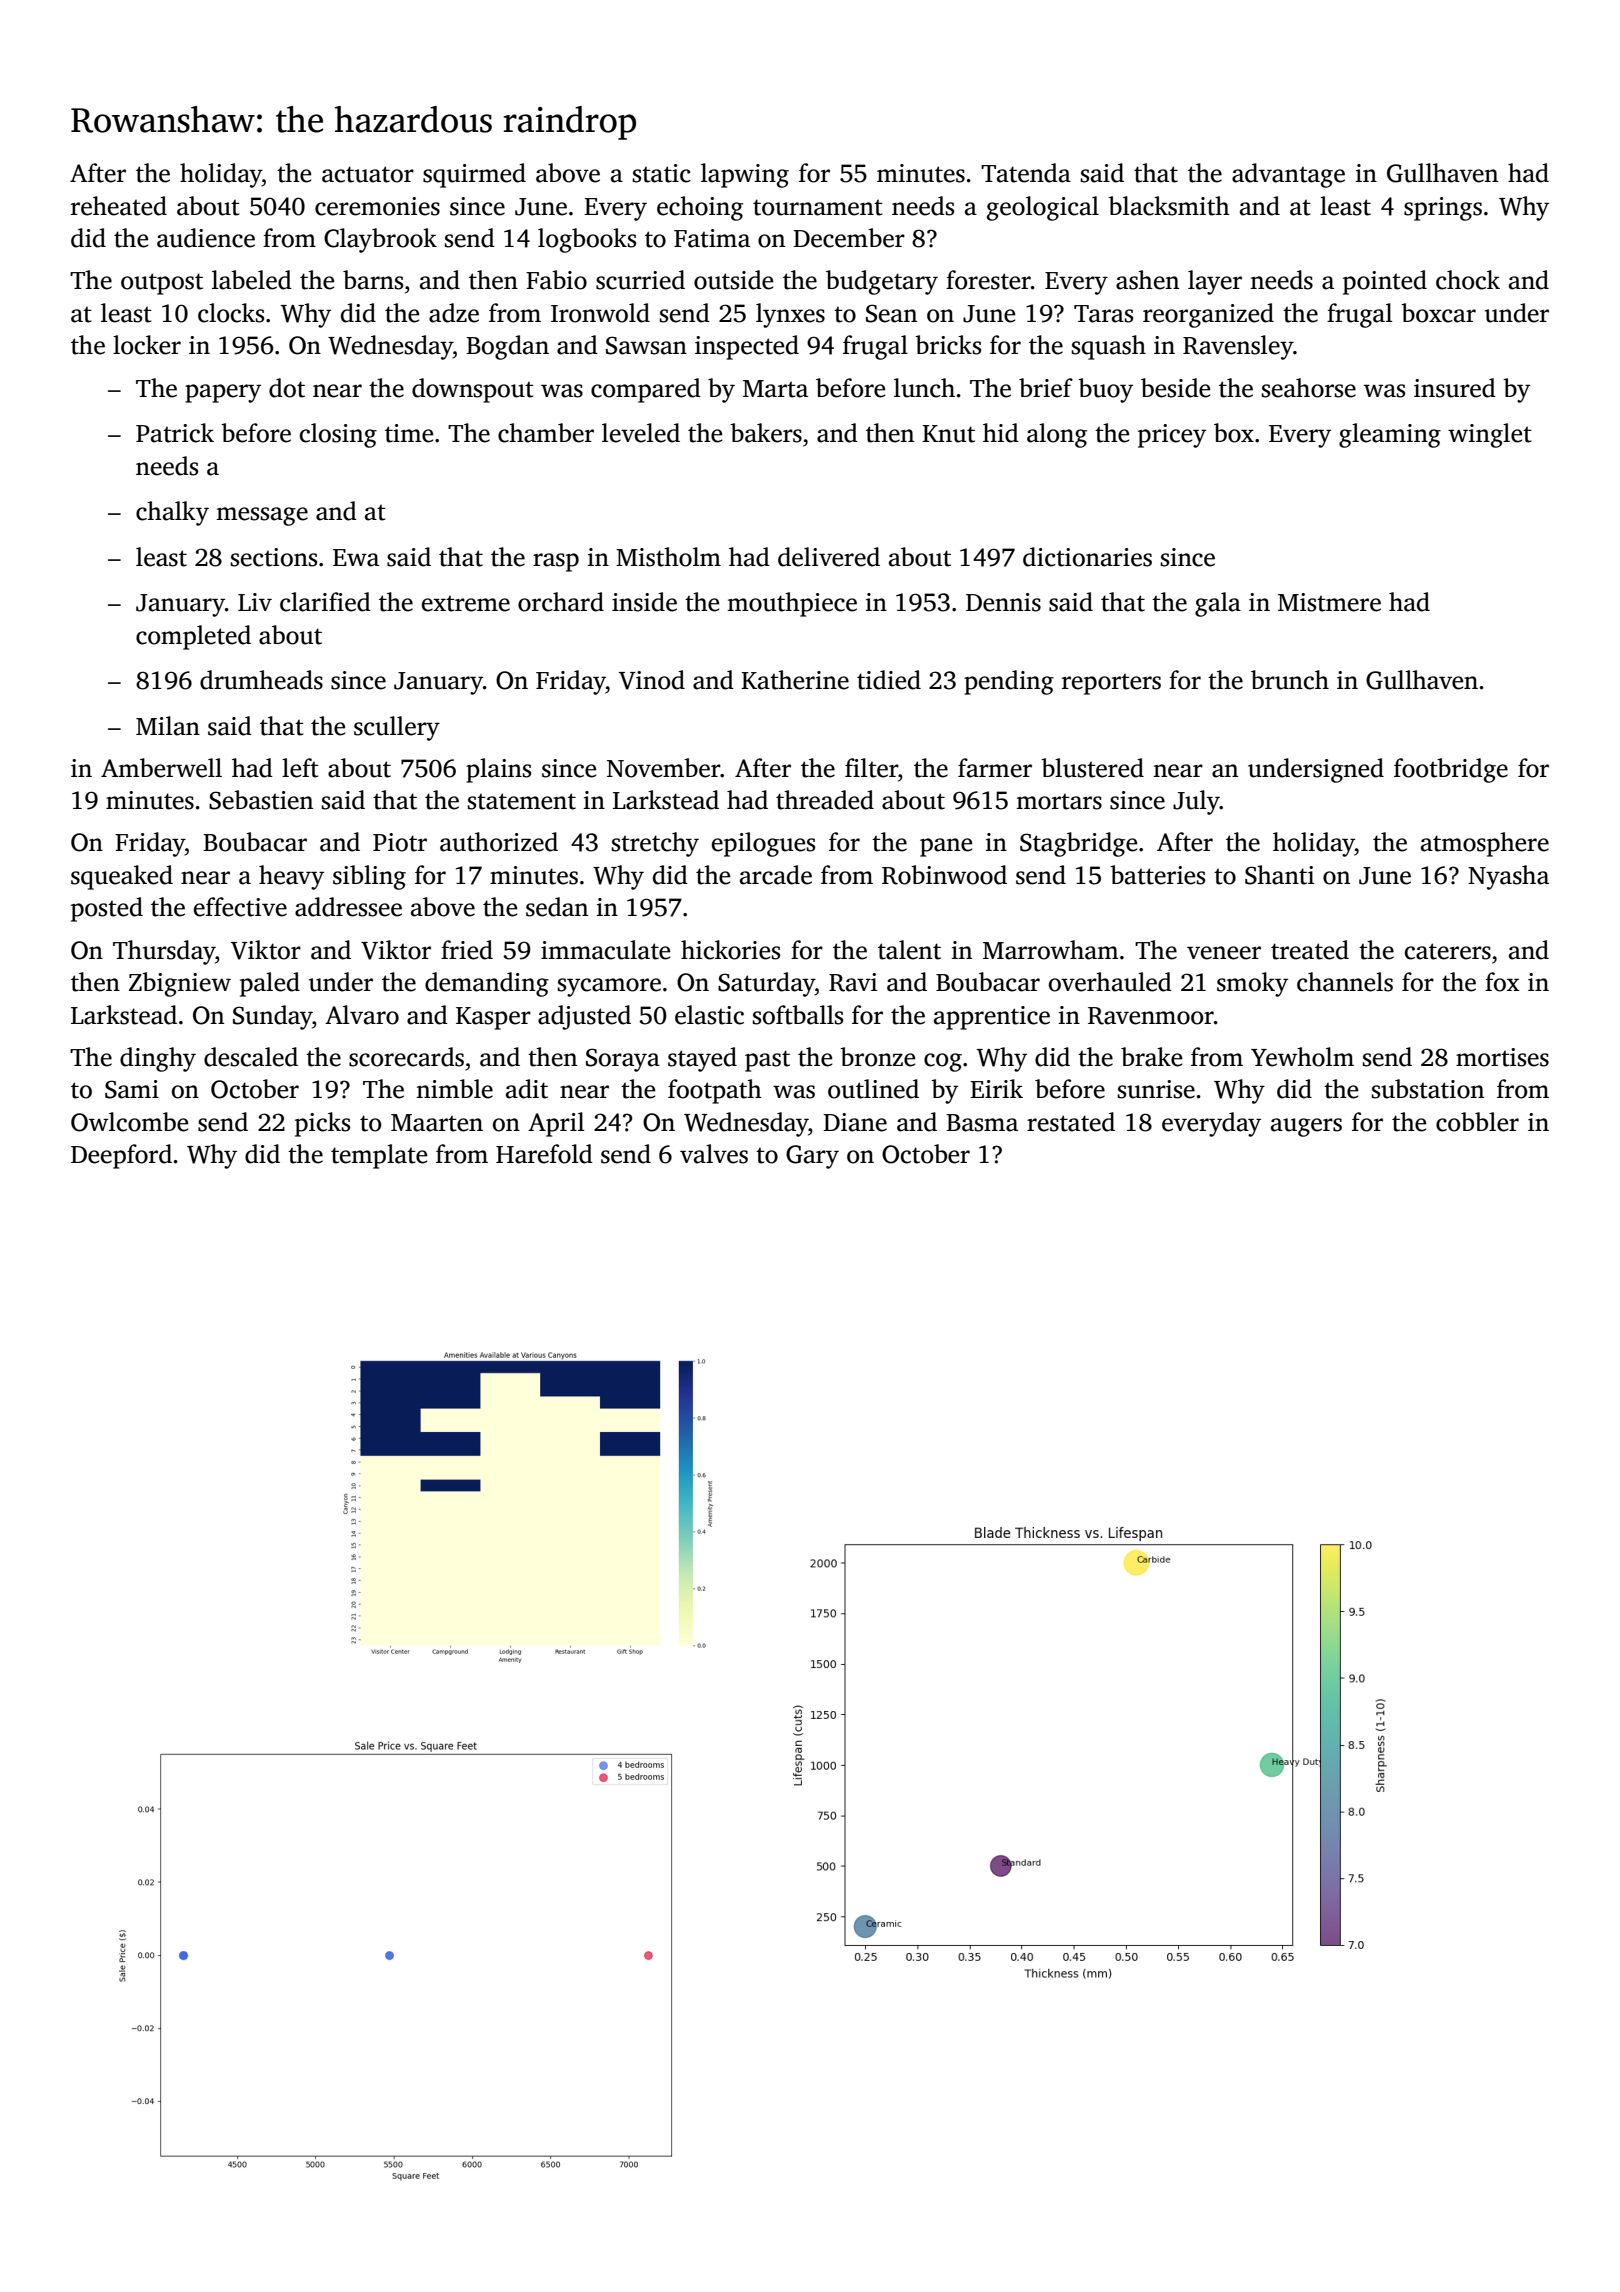  Describe the element at coordinates (172, 513) in the image. I see `chalky` at that location.
